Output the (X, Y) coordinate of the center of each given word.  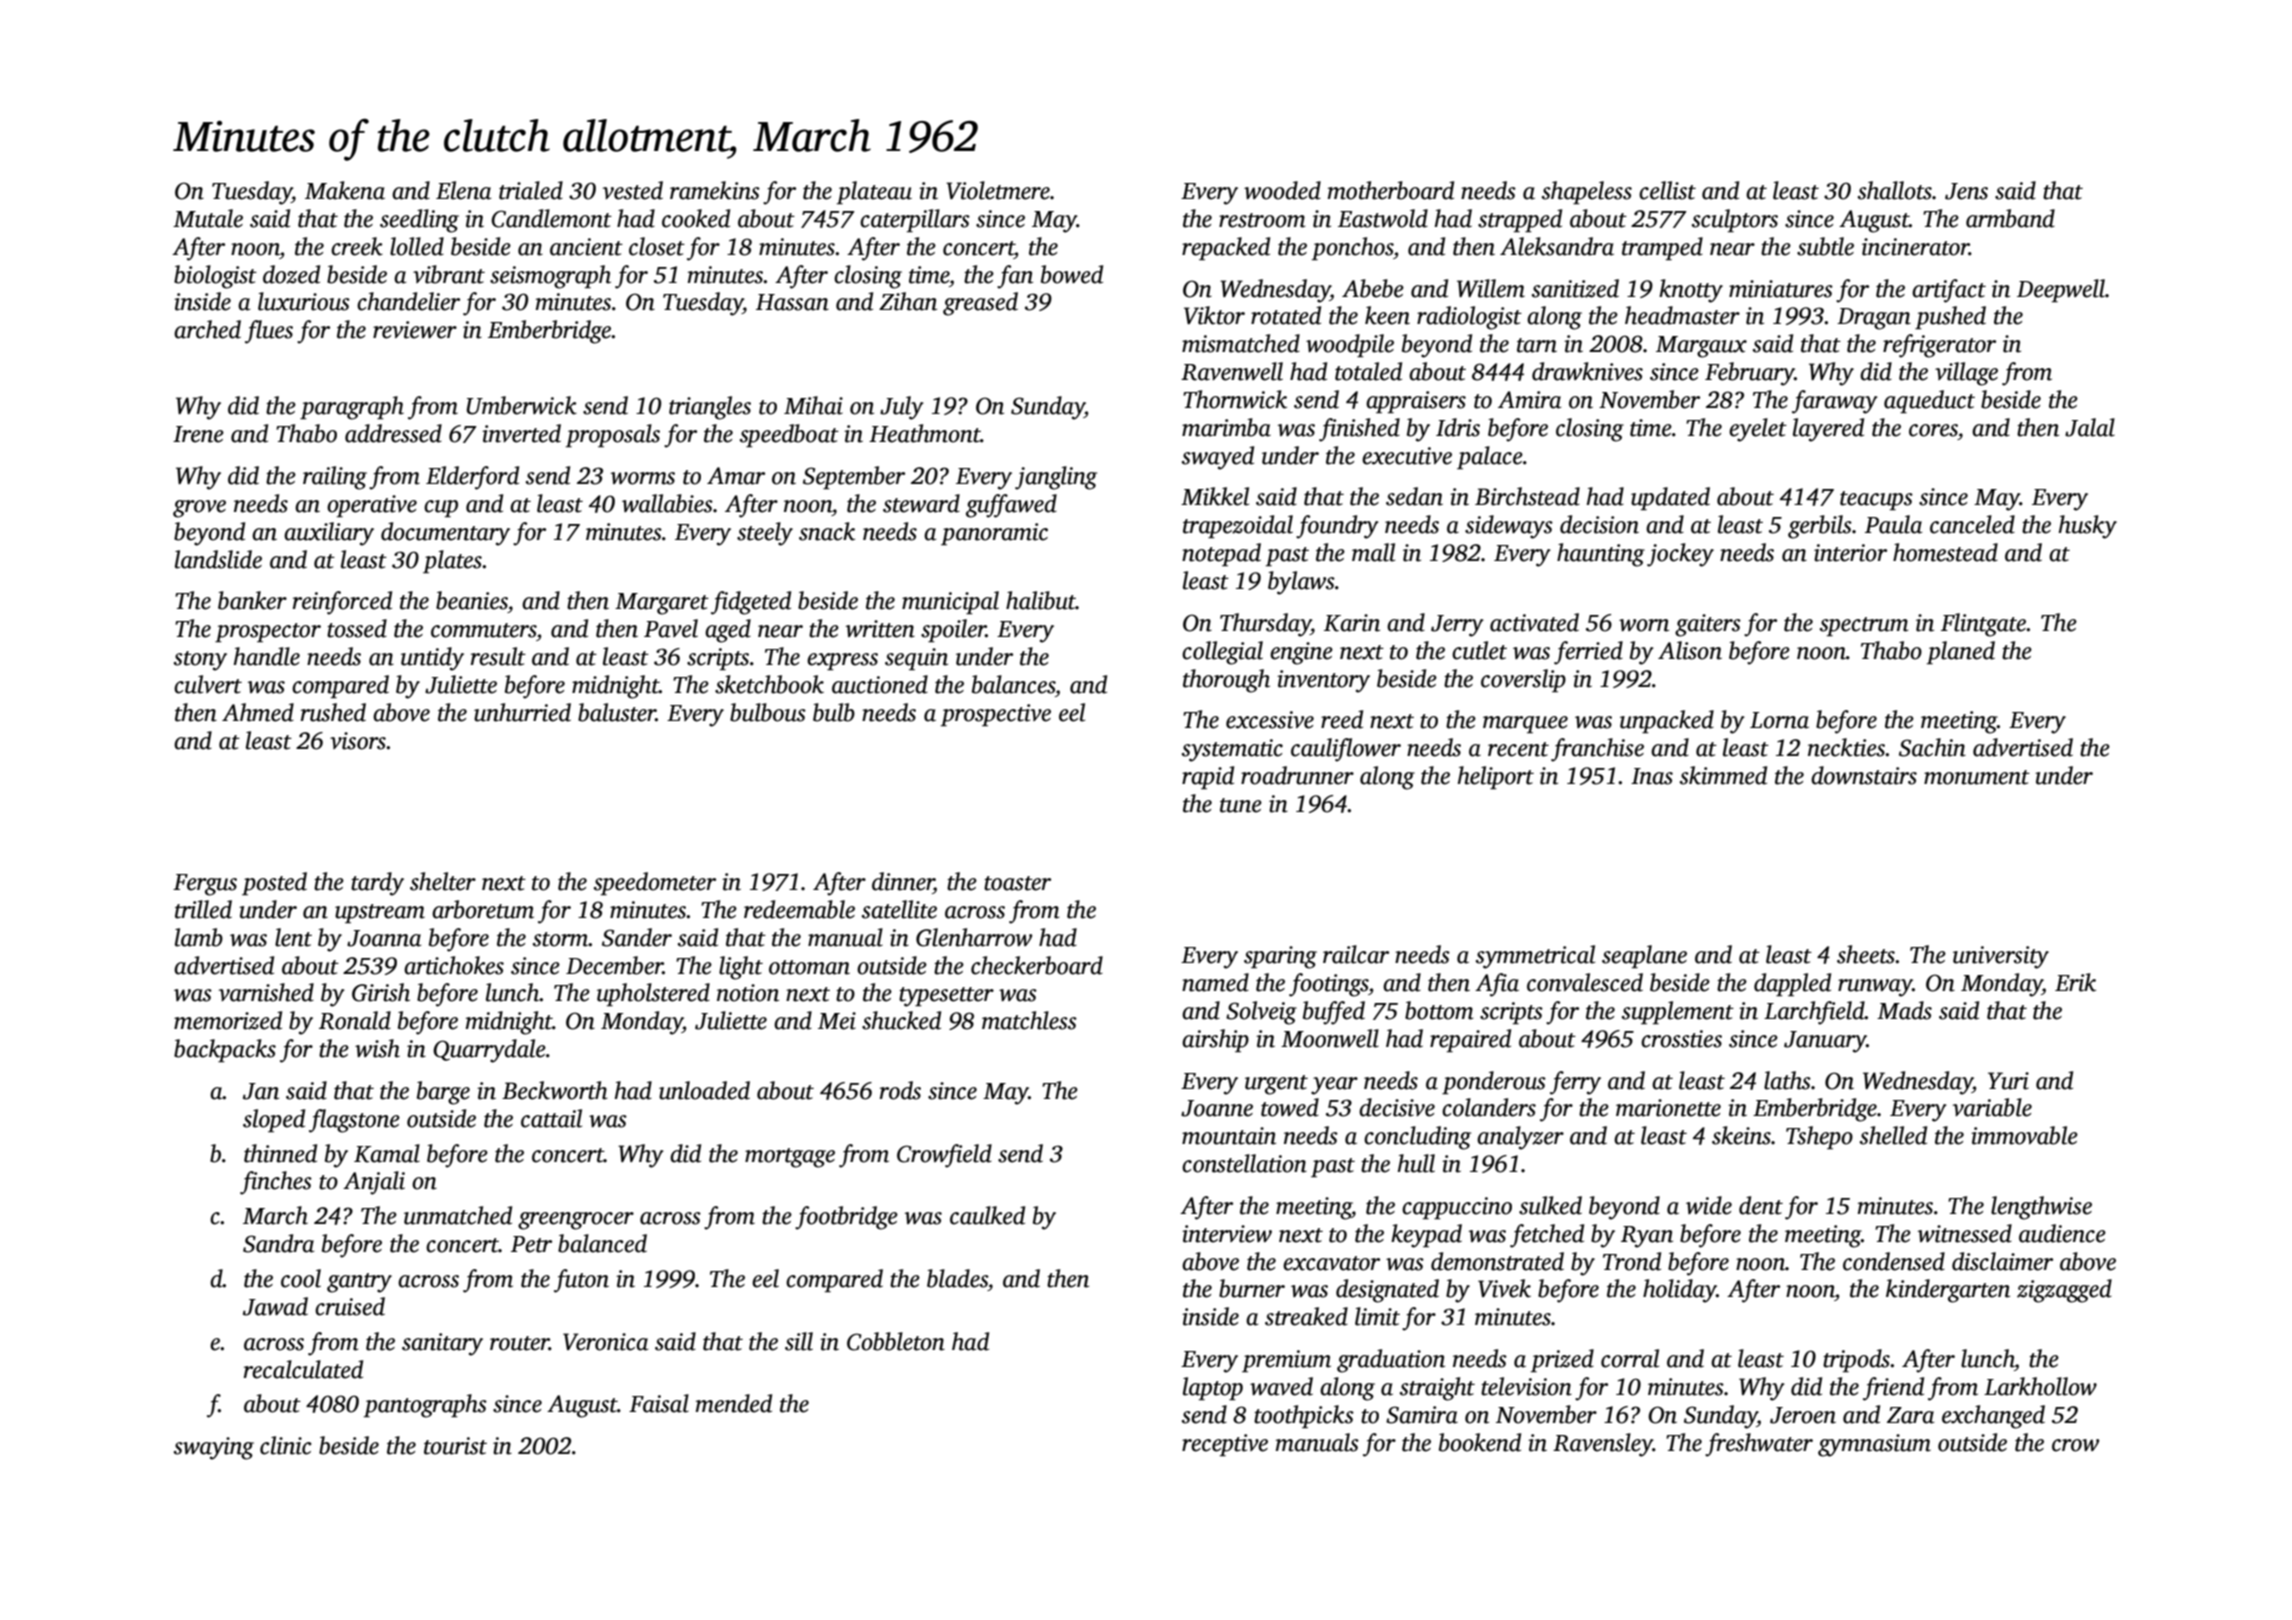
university (2001, 957)
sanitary (442, 1344)
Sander (637, 937)
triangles (710, 408)
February (1750, 374)
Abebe (1373, 288)
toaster (1017, 883)
